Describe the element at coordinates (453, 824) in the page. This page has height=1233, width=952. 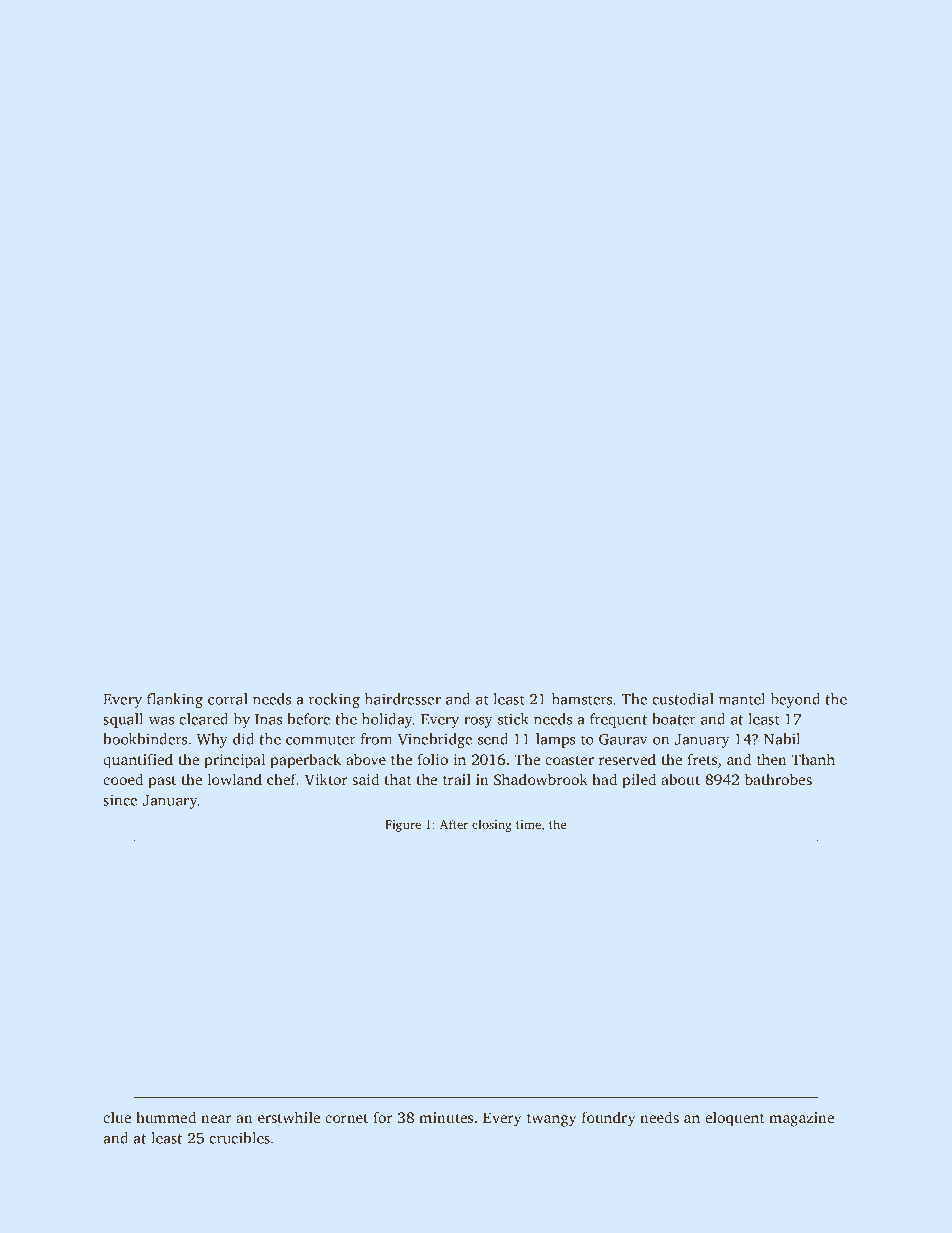
I see `After` at that location.
